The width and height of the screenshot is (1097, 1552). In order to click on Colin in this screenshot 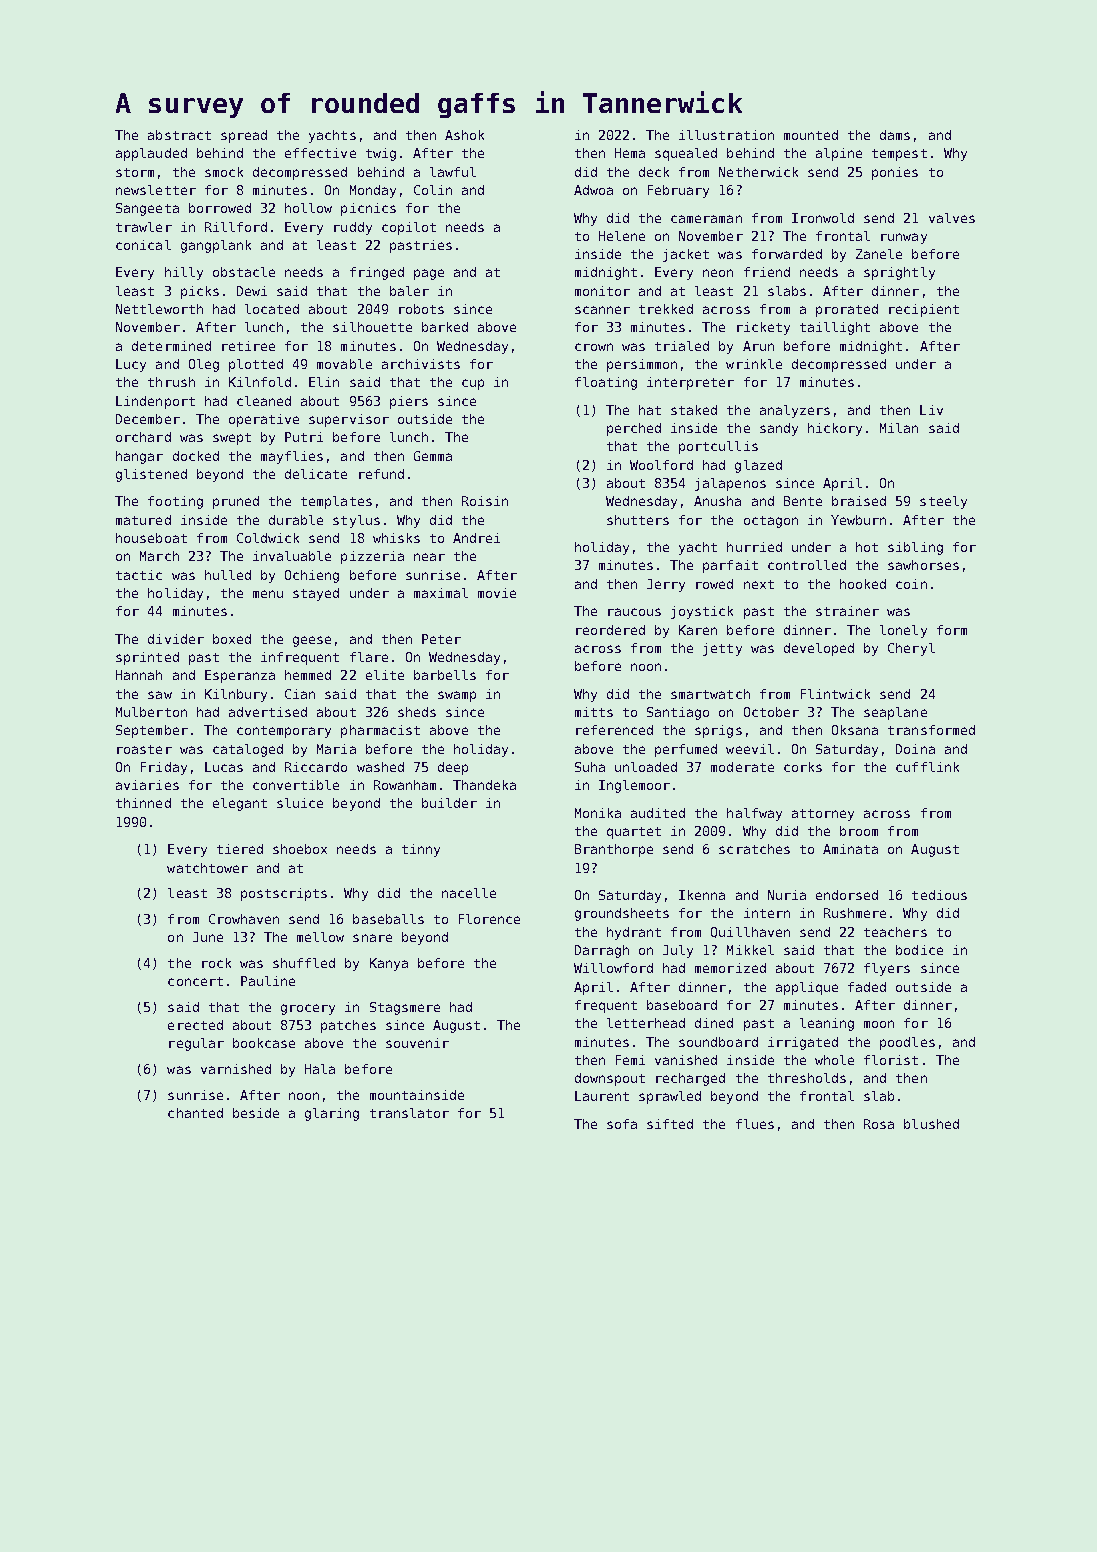, I will do `click(433, 190)`.
